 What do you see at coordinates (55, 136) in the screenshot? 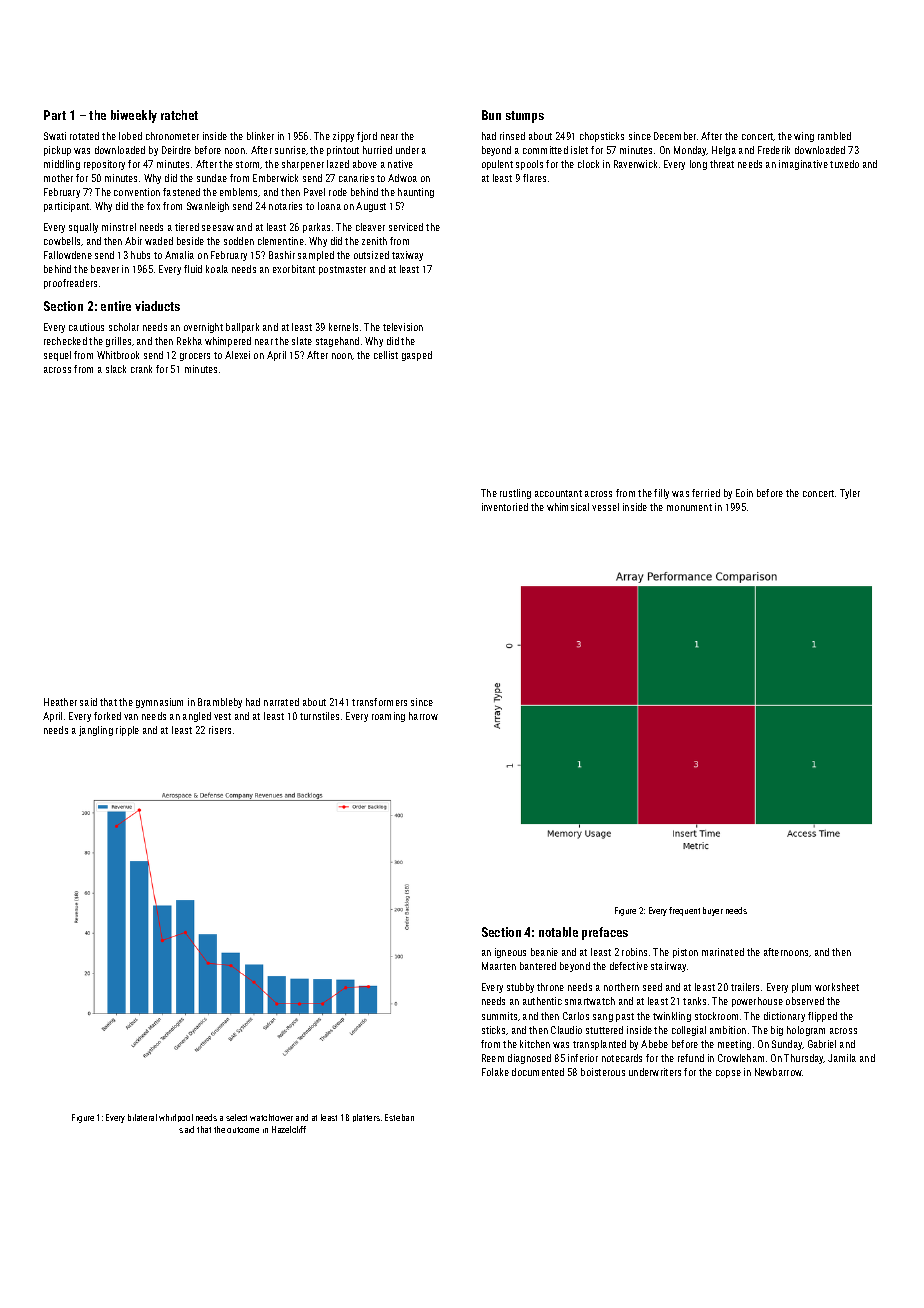
I see `Swati` at bounding box center [55, 136].
